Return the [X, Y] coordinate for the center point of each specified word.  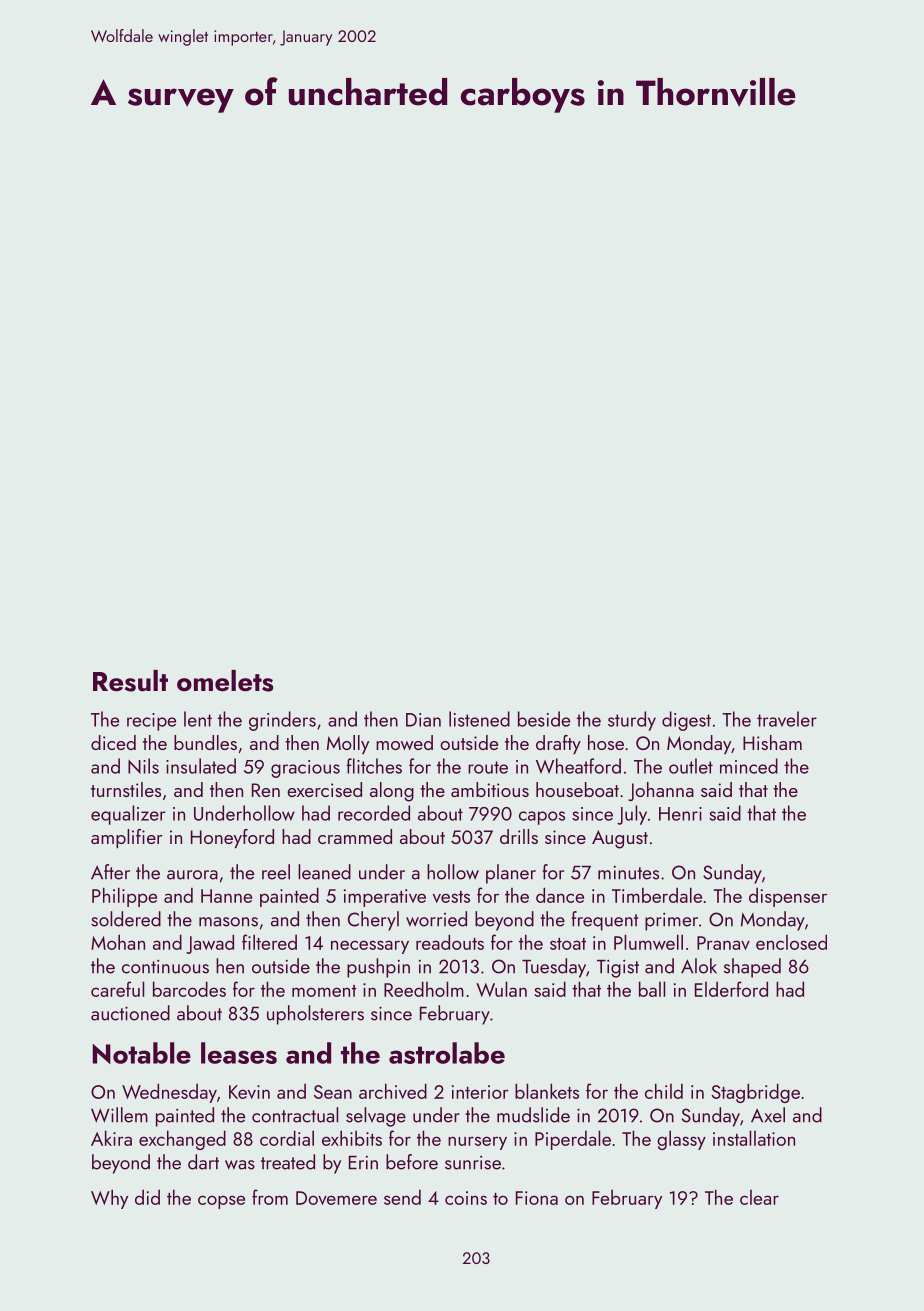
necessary [370, 947]
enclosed [791, 942]
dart [203, 1162]
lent [198, 719]
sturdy [632, 721]
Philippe [124, 897]
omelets [225, 681]
